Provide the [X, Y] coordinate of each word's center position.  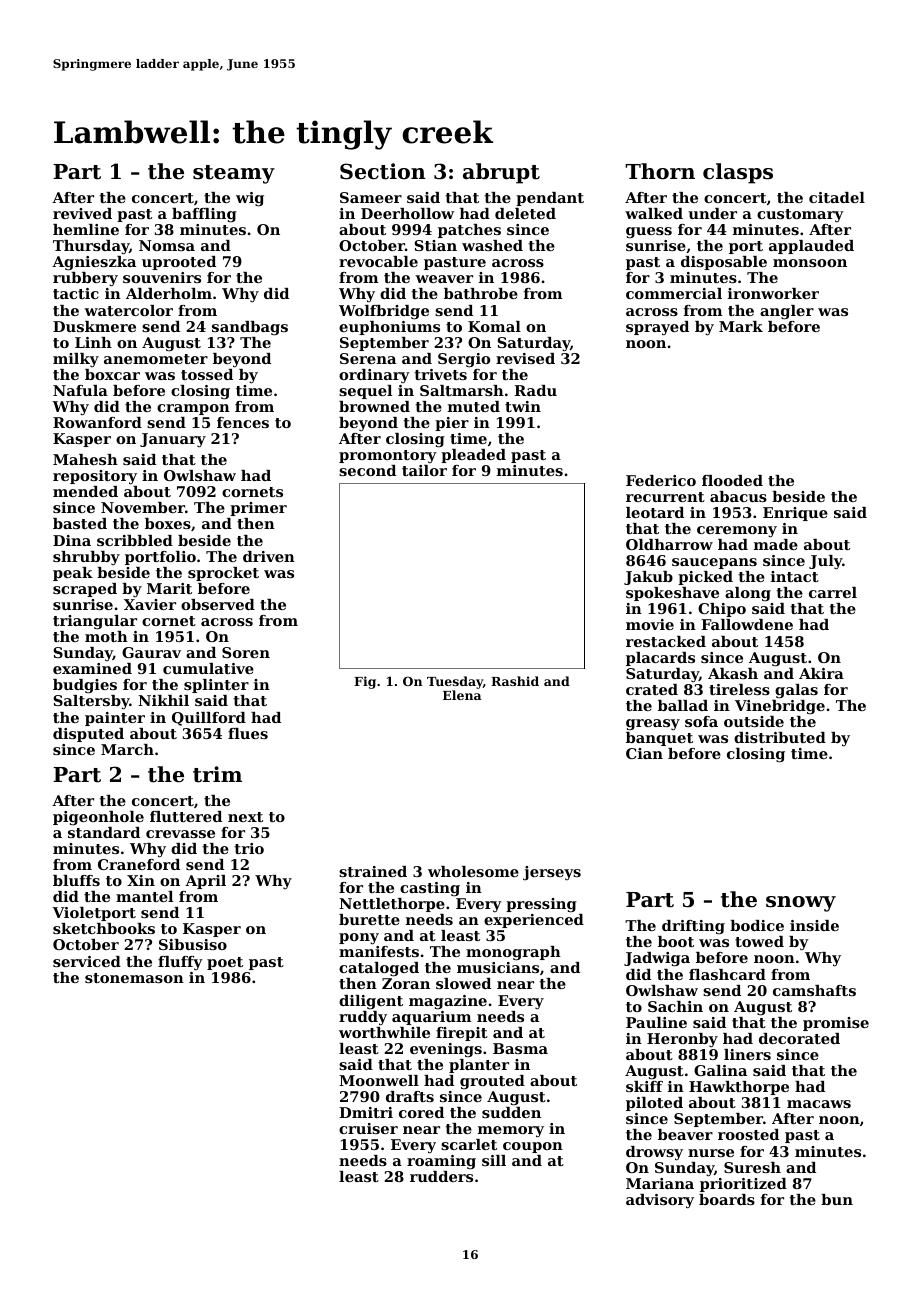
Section [383, 171]
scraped [85, 590]
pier [452, 424]
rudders [441, 1176]
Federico [661, 480]
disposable [724, 263]
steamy [234, 174]
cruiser [368, 1128]
